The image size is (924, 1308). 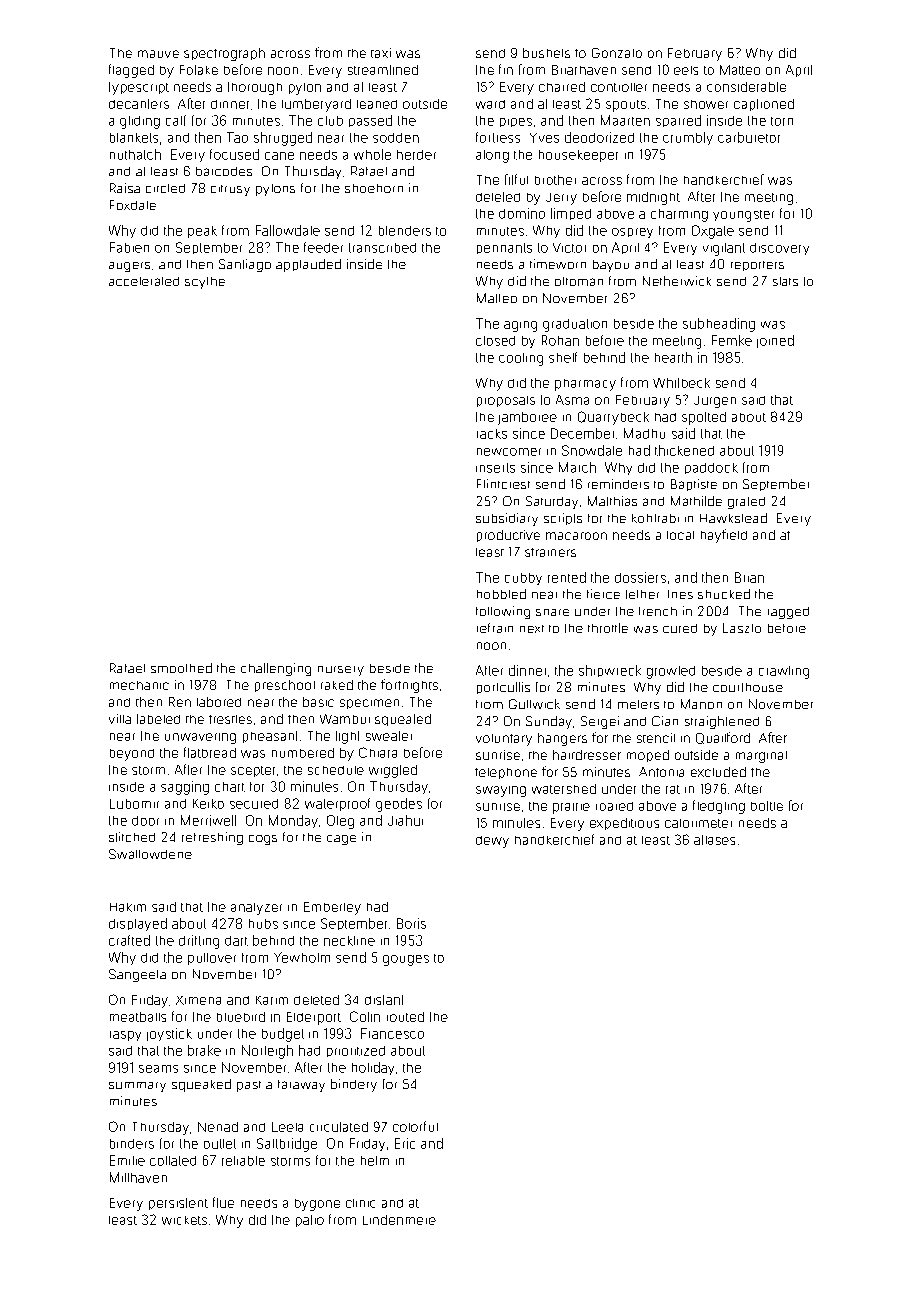 What do you see at coordinates (714, 840) in the screenshot?
I see `atlases` at bounding box center [714, 840].
